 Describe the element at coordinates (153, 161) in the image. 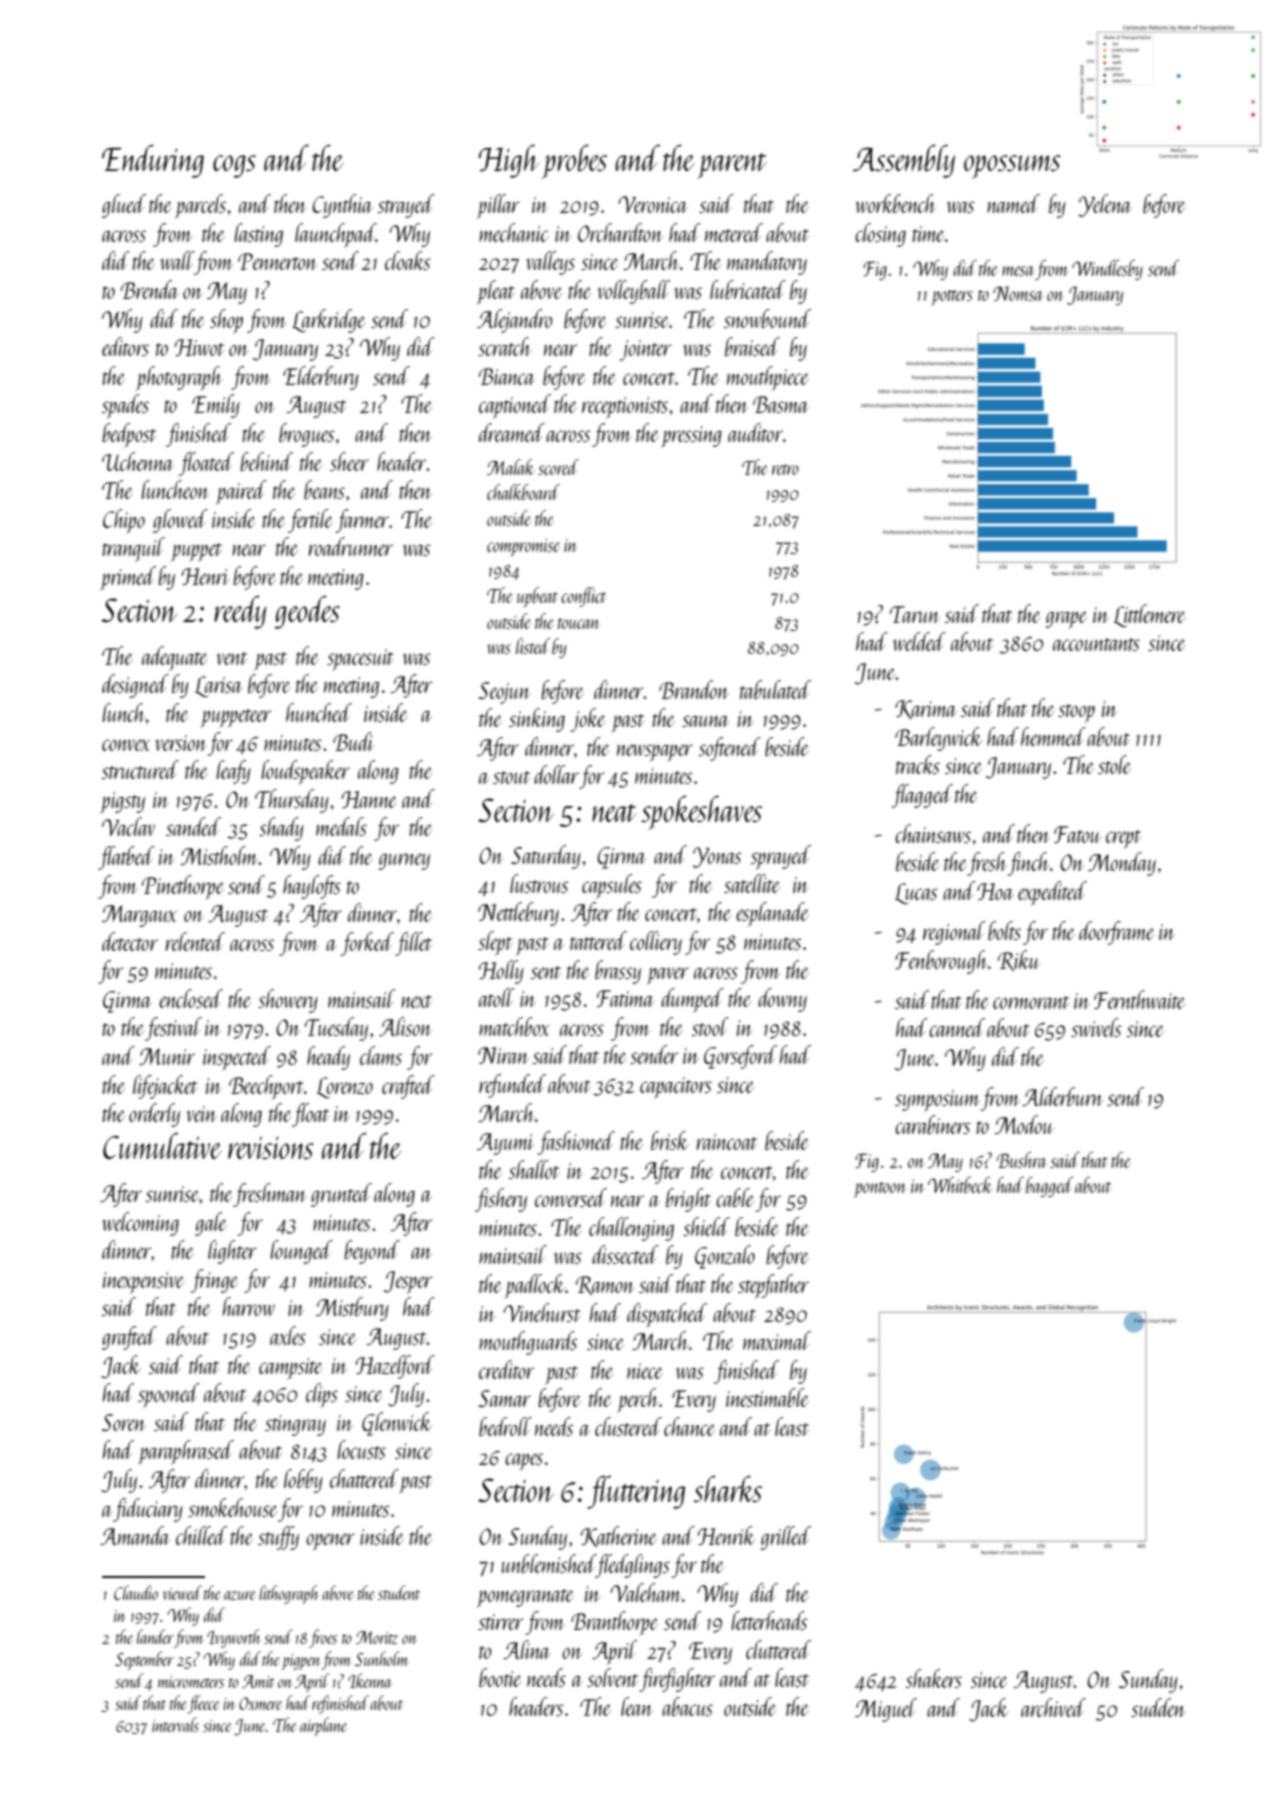

I see `Enduring` at that location.
